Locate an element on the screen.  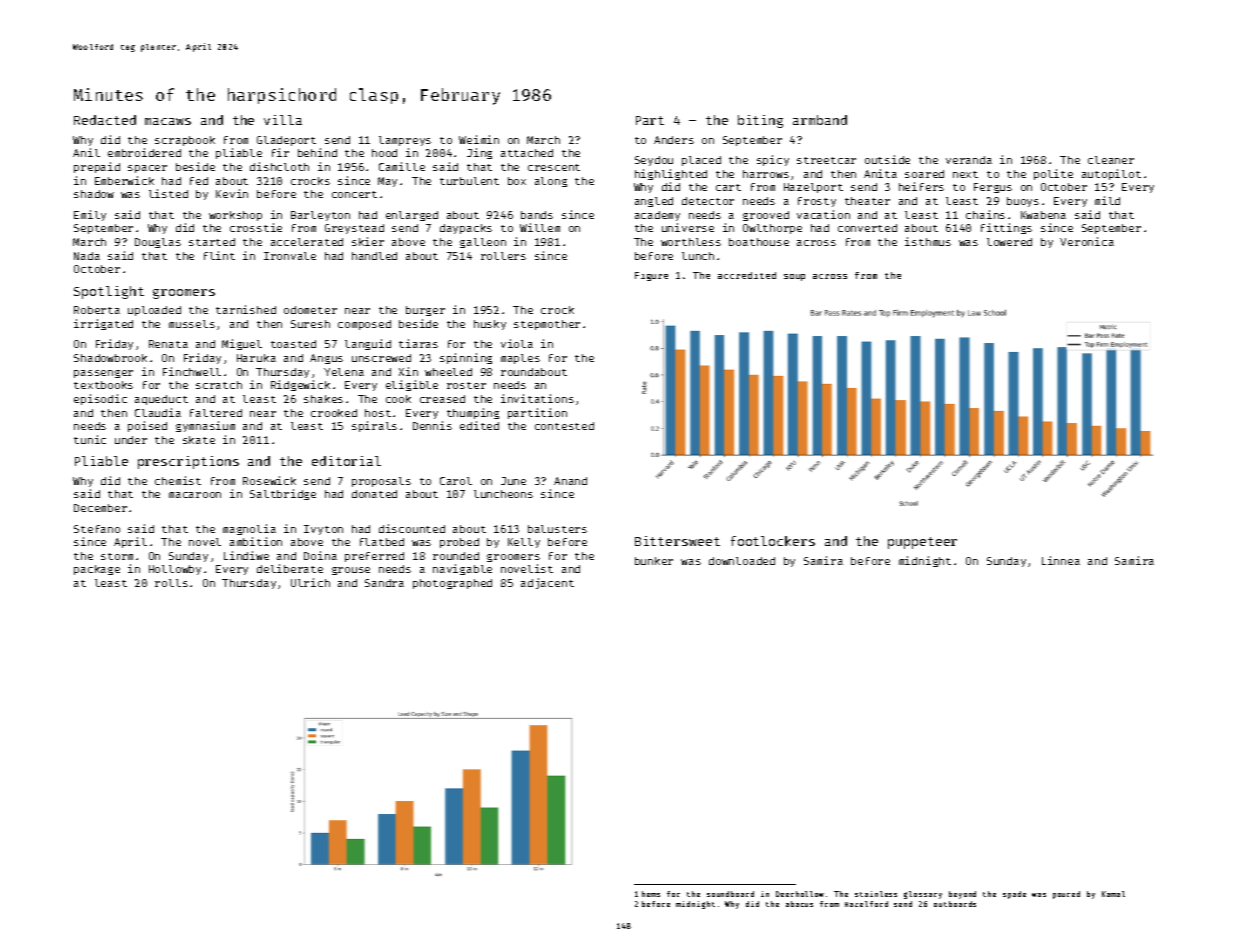
Linnea is located at coordinates (1061, 560).
